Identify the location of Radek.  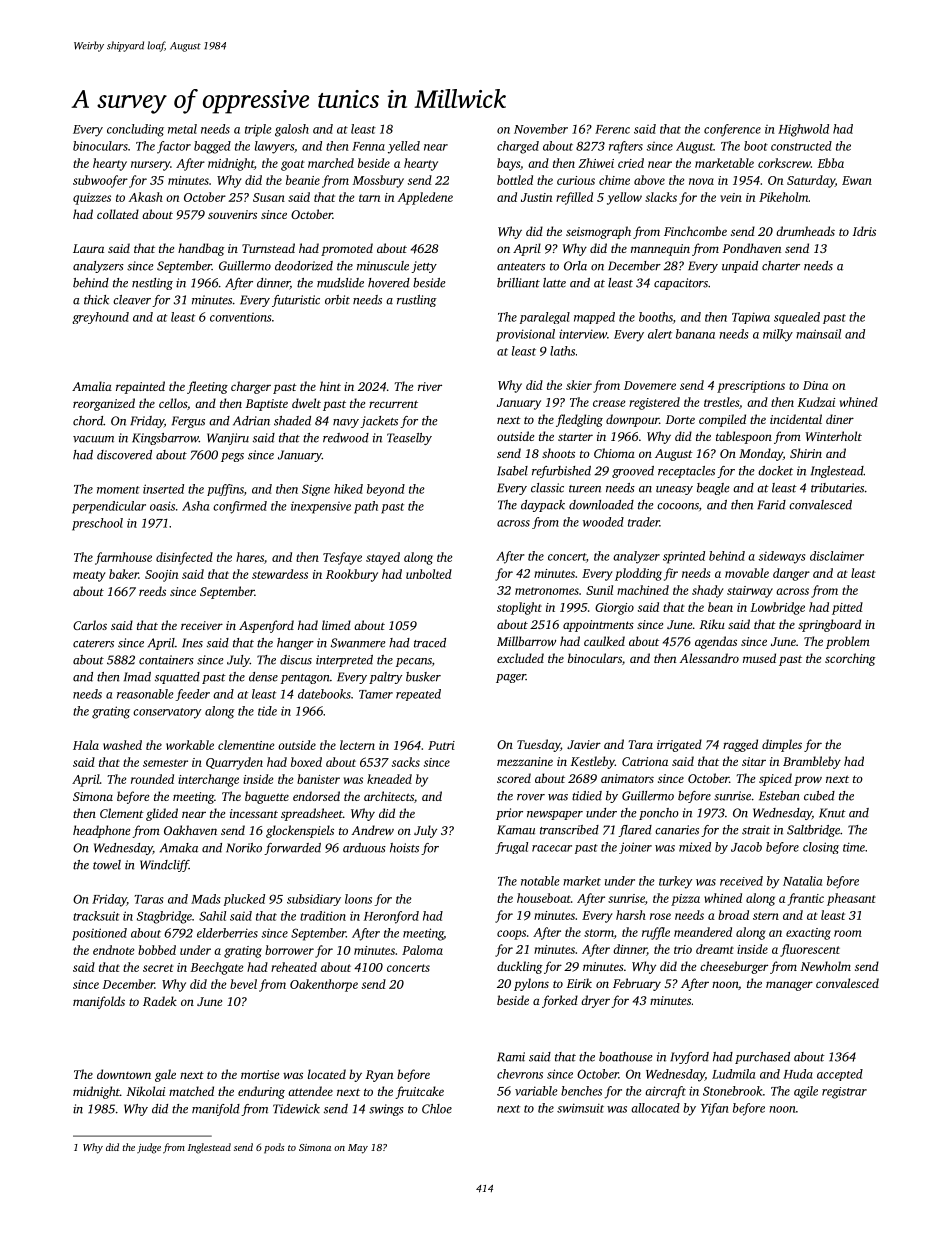
(160, 1001).
